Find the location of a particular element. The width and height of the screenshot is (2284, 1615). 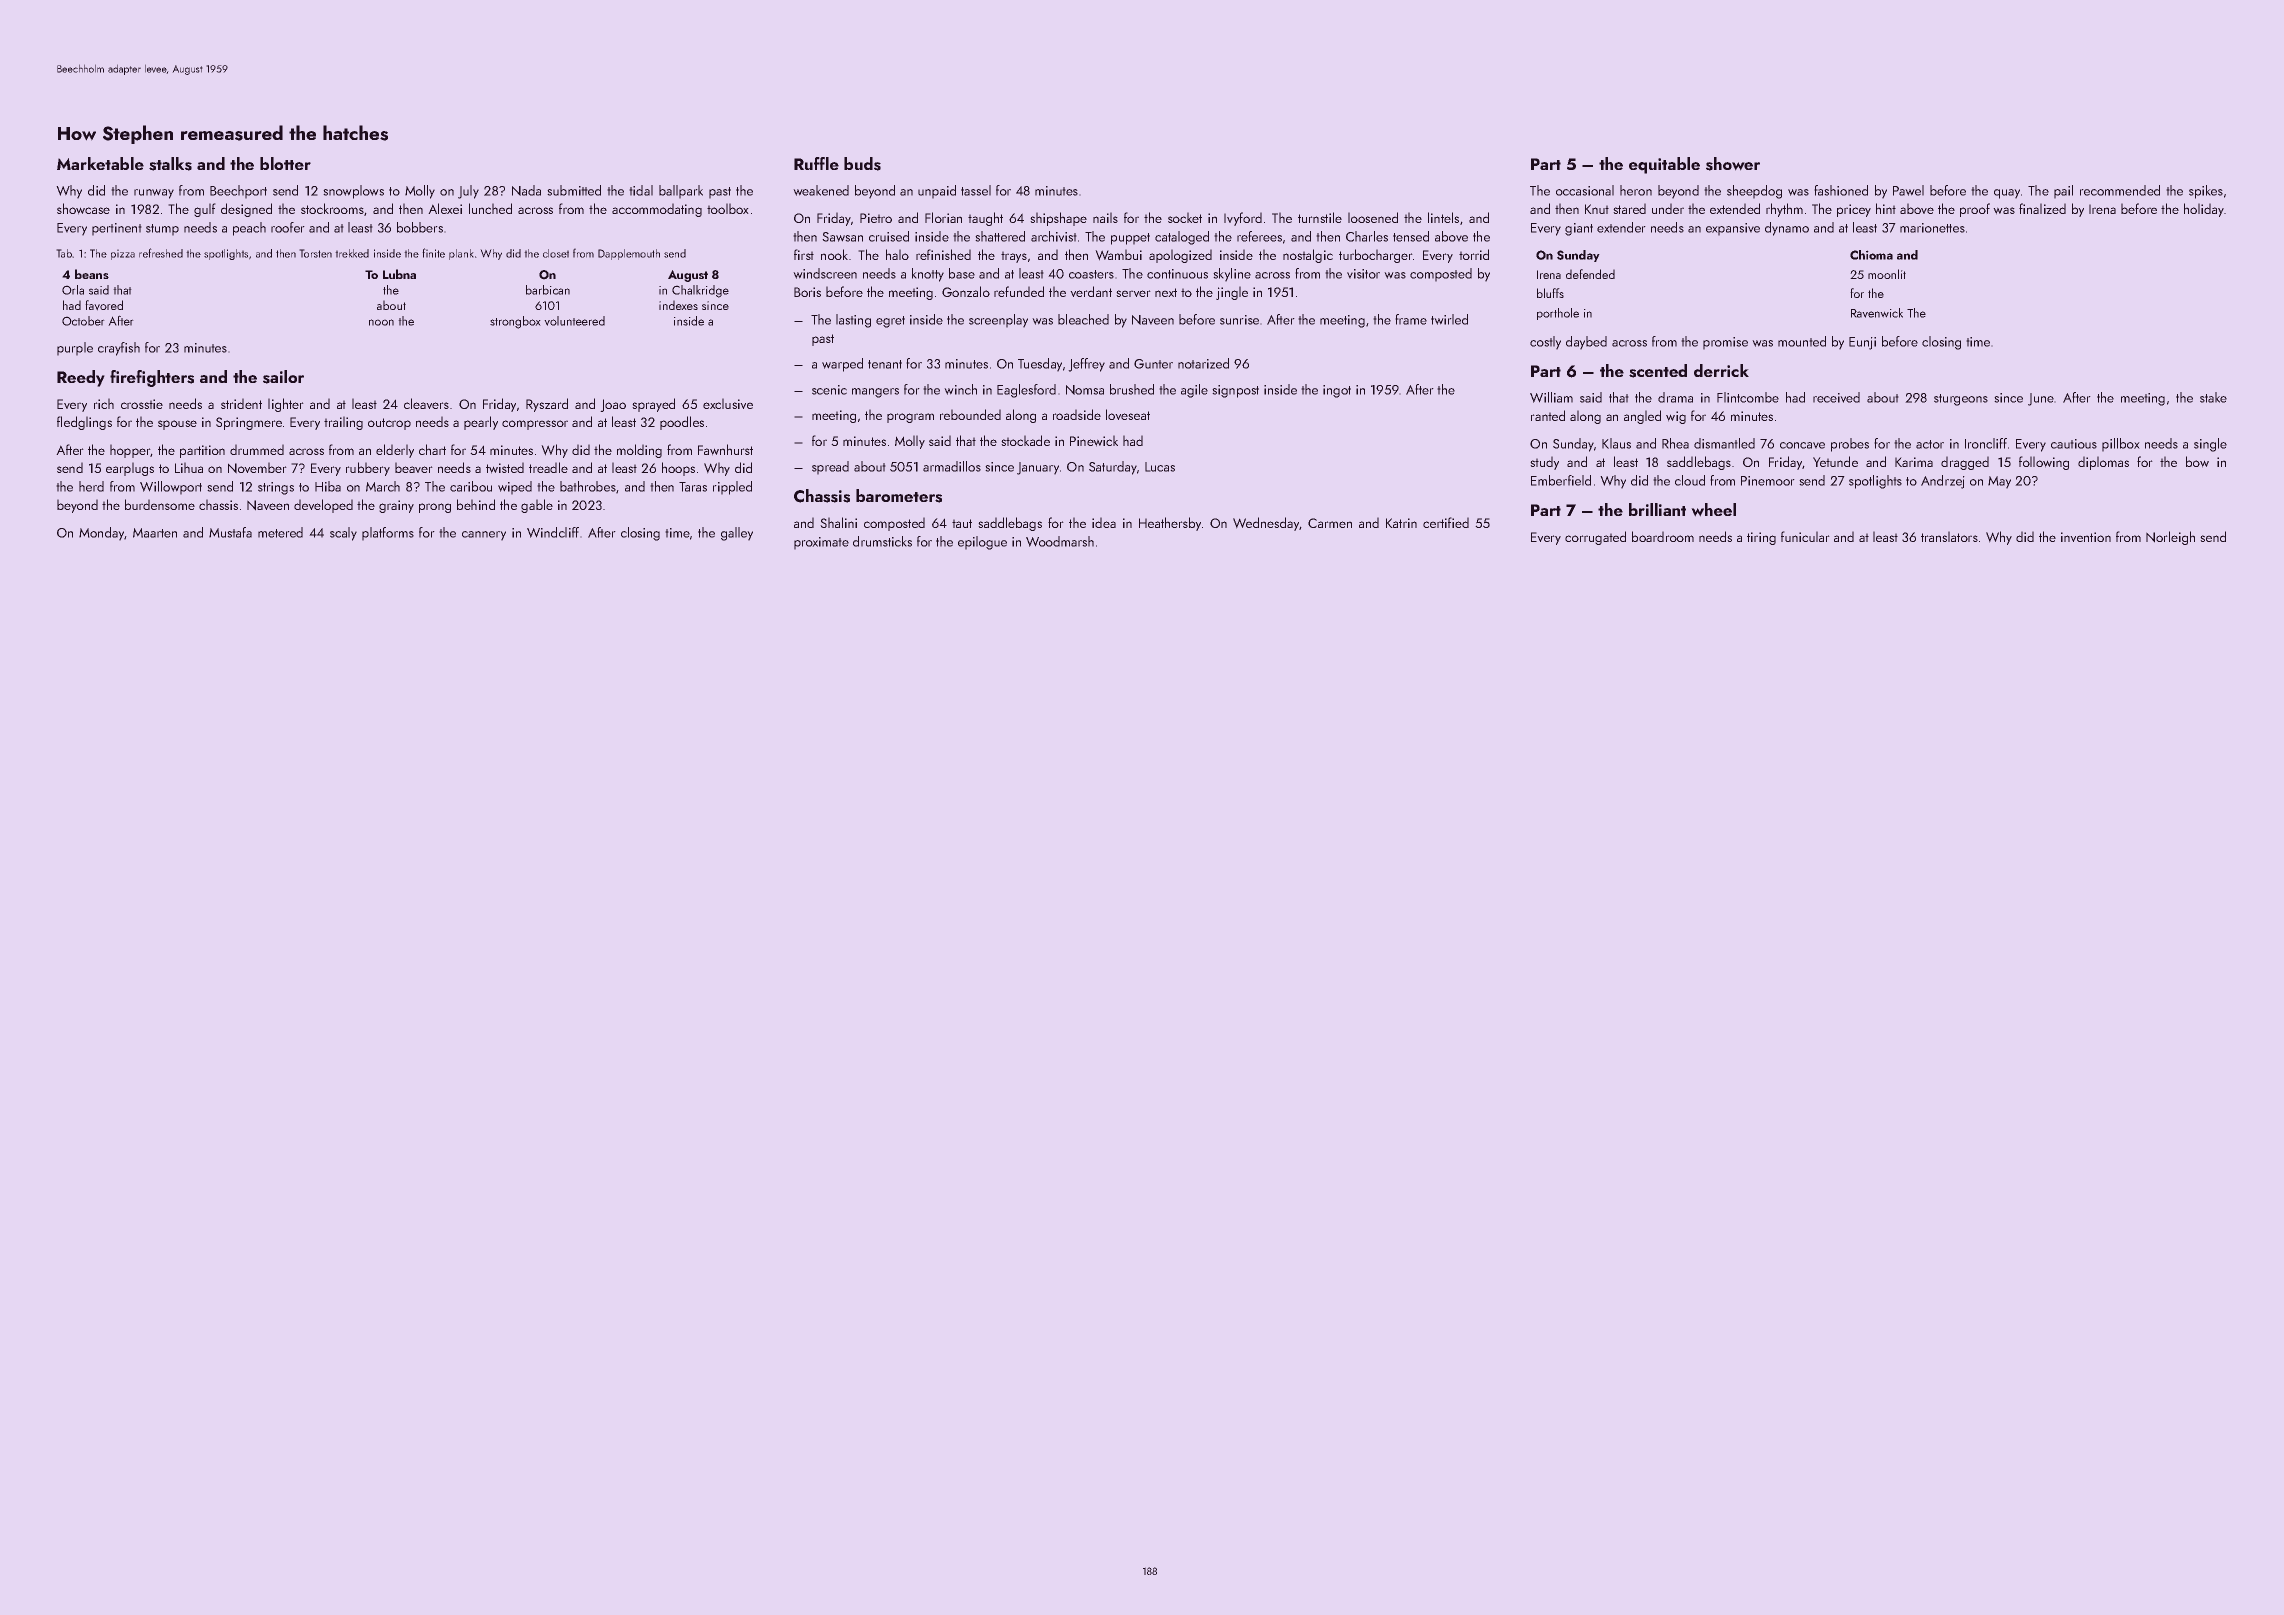

sunrise is located at coordinates (1239, 320).
